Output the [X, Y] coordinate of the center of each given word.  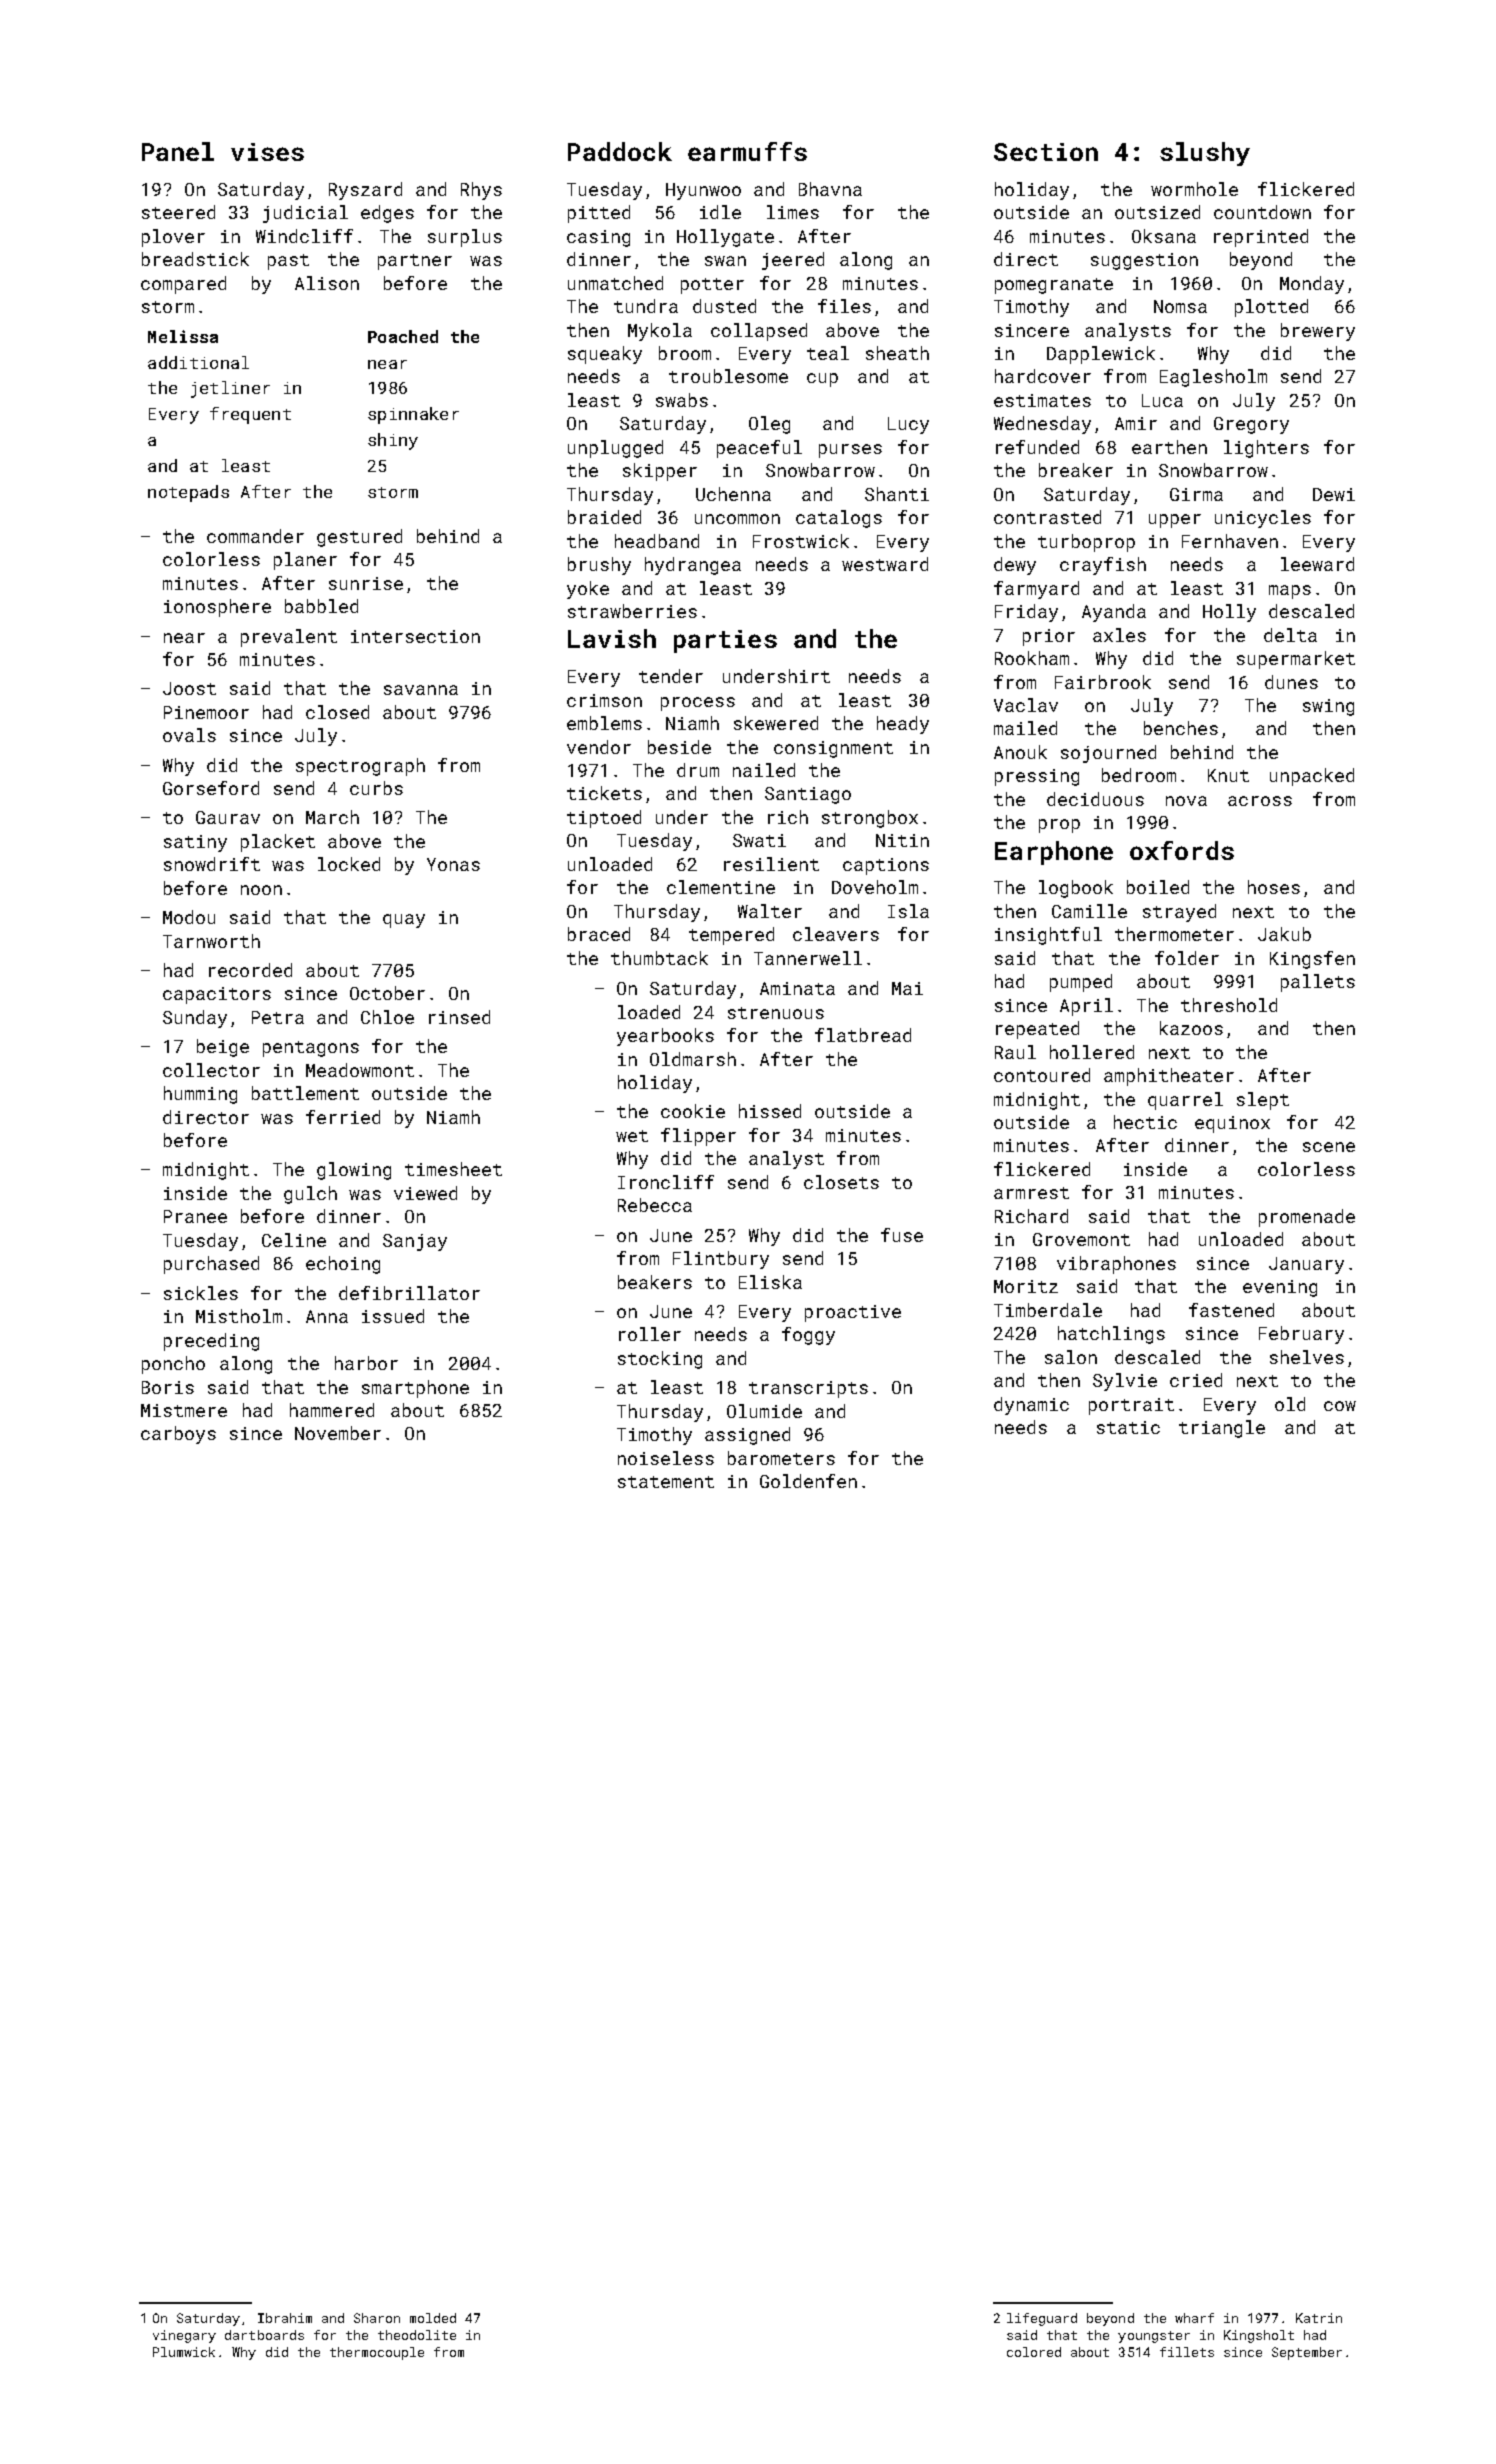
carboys [178, 1435]
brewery [1318, 332]
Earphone [1054, 853]
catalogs [839, 519]
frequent [250, 415]
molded [433, 2318]
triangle [1222, 1429]
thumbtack [659, 958]
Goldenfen [808, 1481]
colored [1034, 2352]
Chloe [387, 1017]
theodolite [417, 2335]
